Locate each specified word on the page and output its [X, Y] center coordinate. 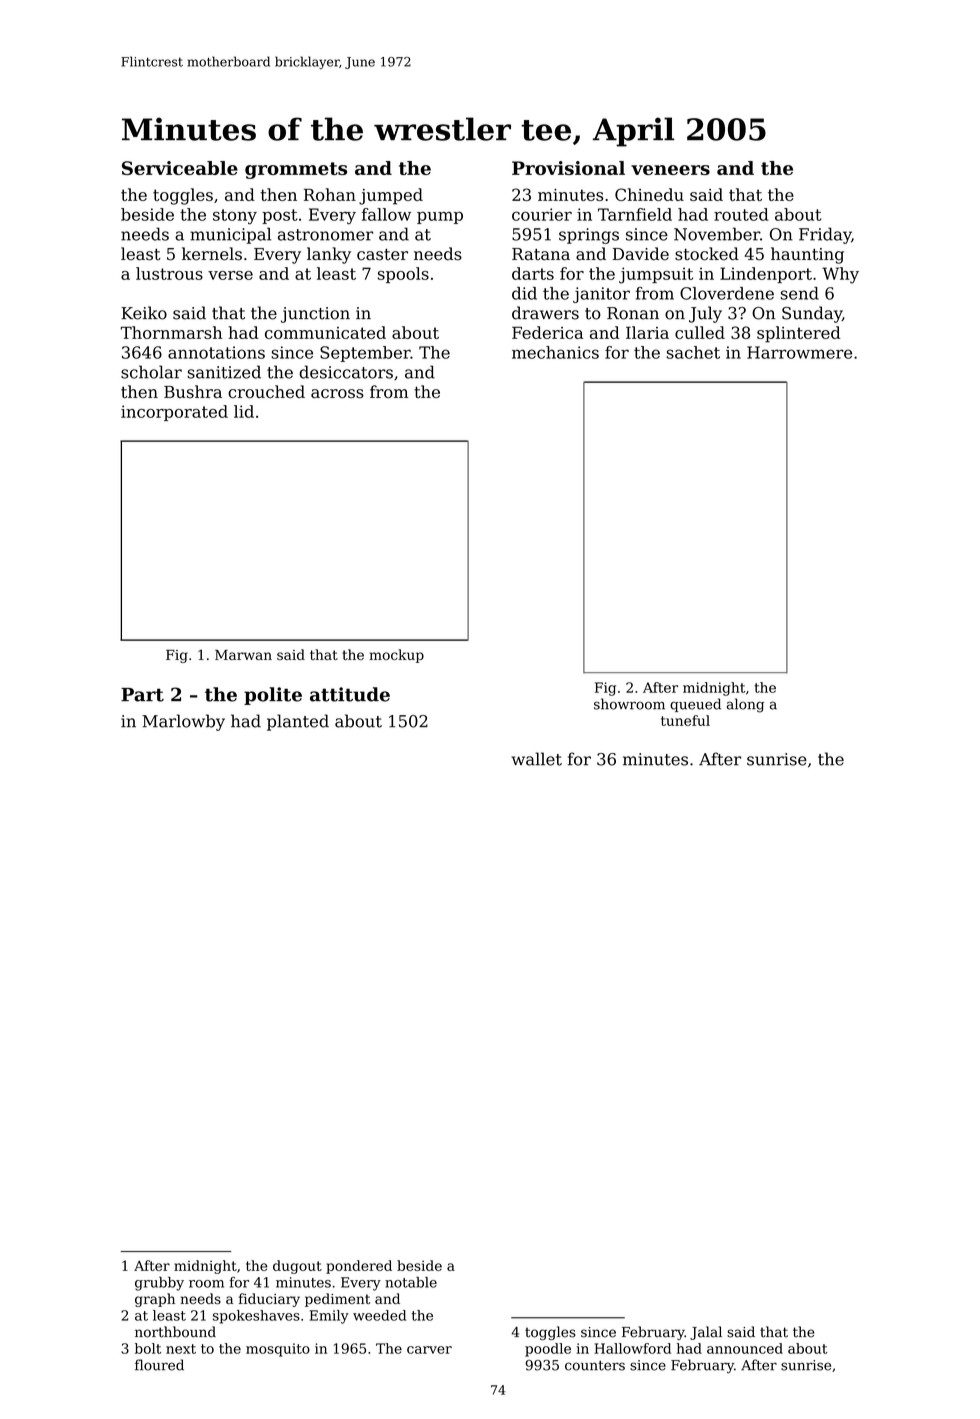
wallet [536, 759]
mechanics [555, 352]
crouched [266, 391]
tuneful [685, 720]
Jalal [706, 1333]
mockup [396, 656]
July [705, 314]
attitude [350, 694]
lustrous [169, 273]
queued [695, 705]
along [745, 705]
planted [298, 722]
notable [411, 1282]
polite [273, 696]
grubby [159, 1284]
